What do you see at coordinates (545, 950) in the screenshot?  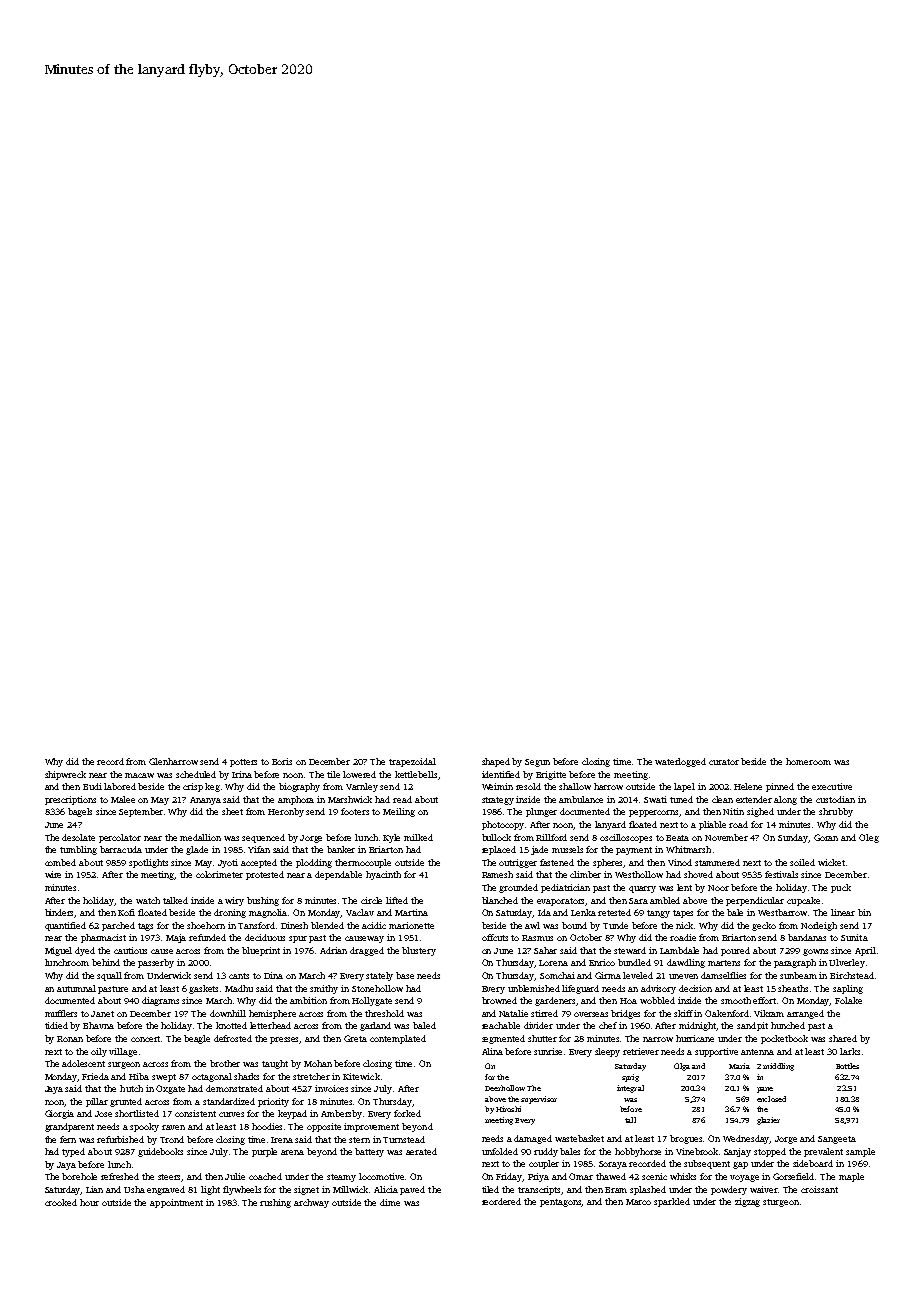 I see `Sahar` at bounding box center [545, 950].
